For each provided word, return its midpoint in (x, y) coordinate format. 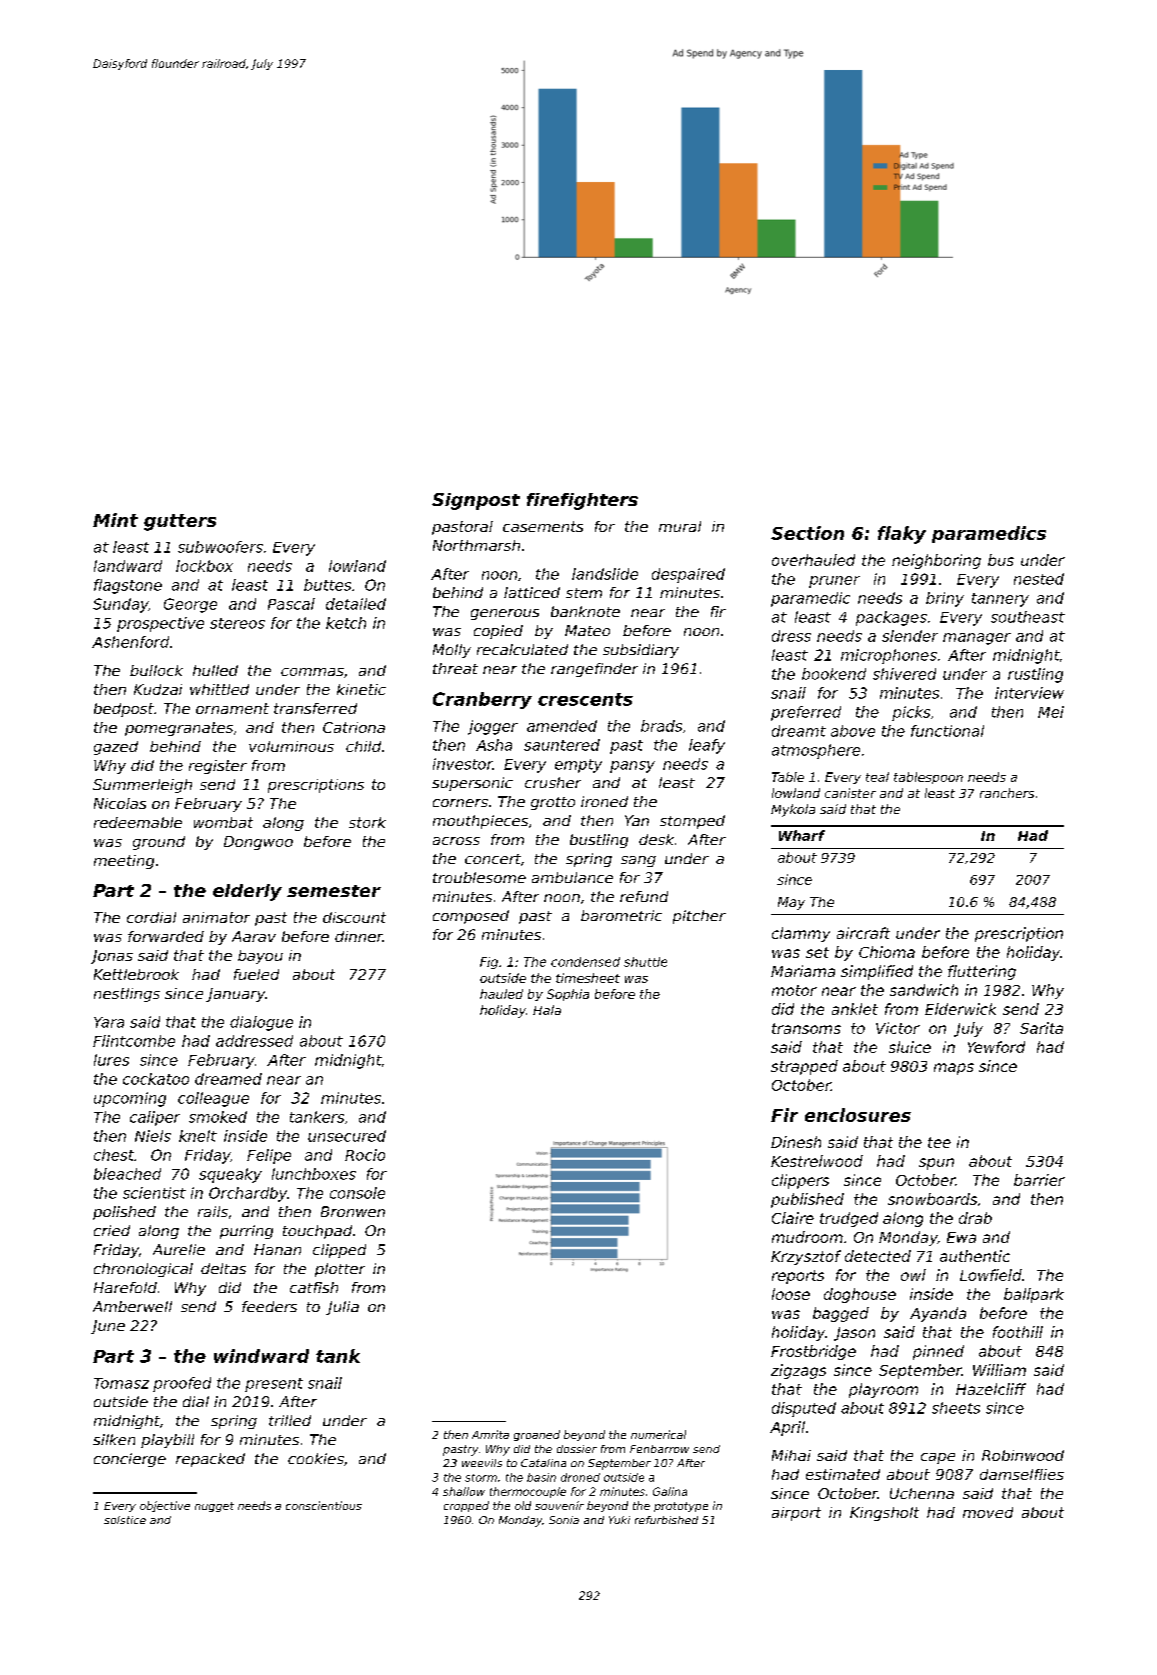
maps (954, 1069)
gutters (180, 522)
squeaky (230, 1175)
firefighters (582, 501)
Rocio (365, 1155)
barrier (1039, 1180)
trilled (290, 1420)
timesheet (588, 978)
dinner (359, 936)
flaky (902, 535)
